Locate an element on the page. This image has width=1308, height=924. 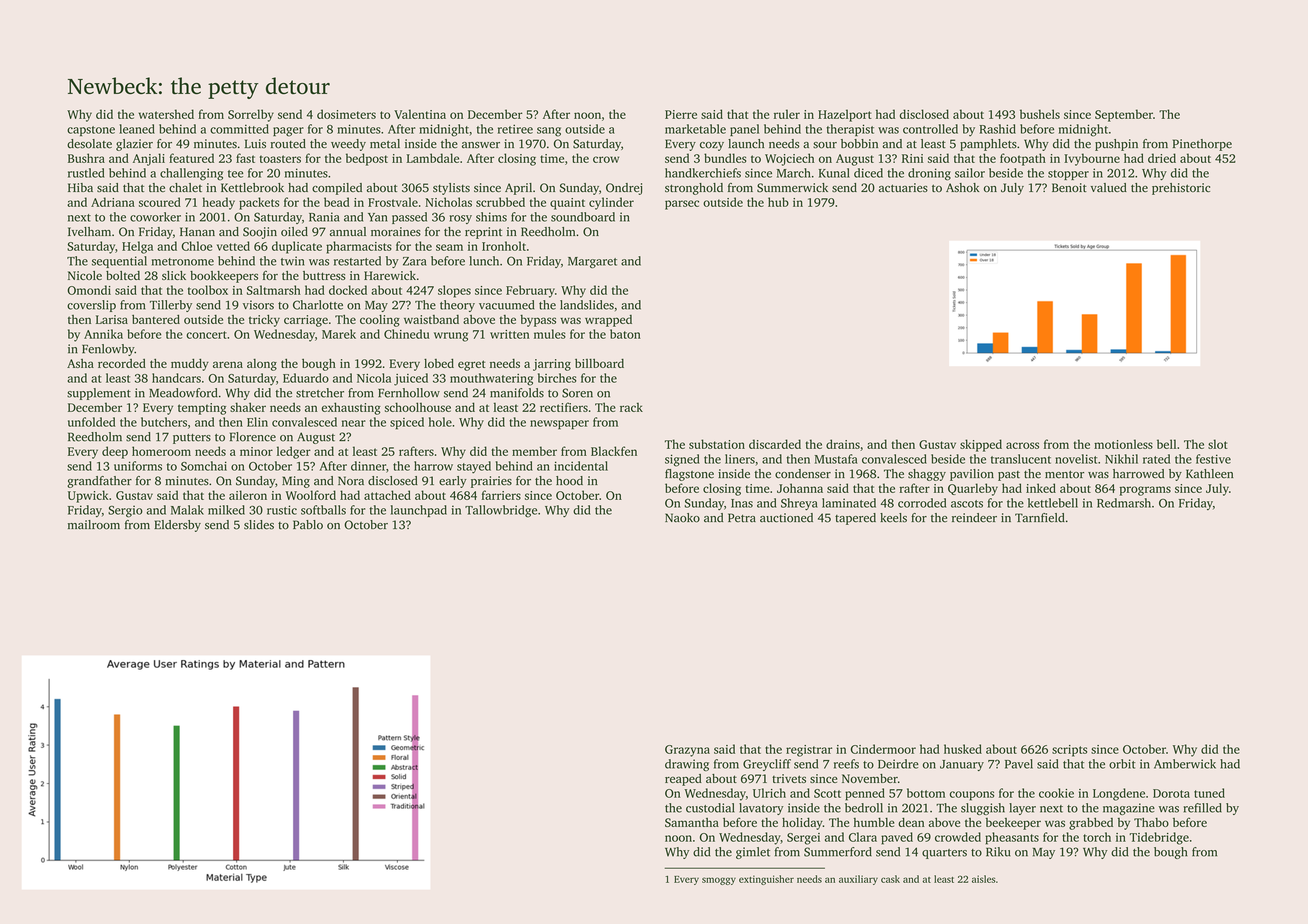
Naoko is located at coordinates (682, 518).
